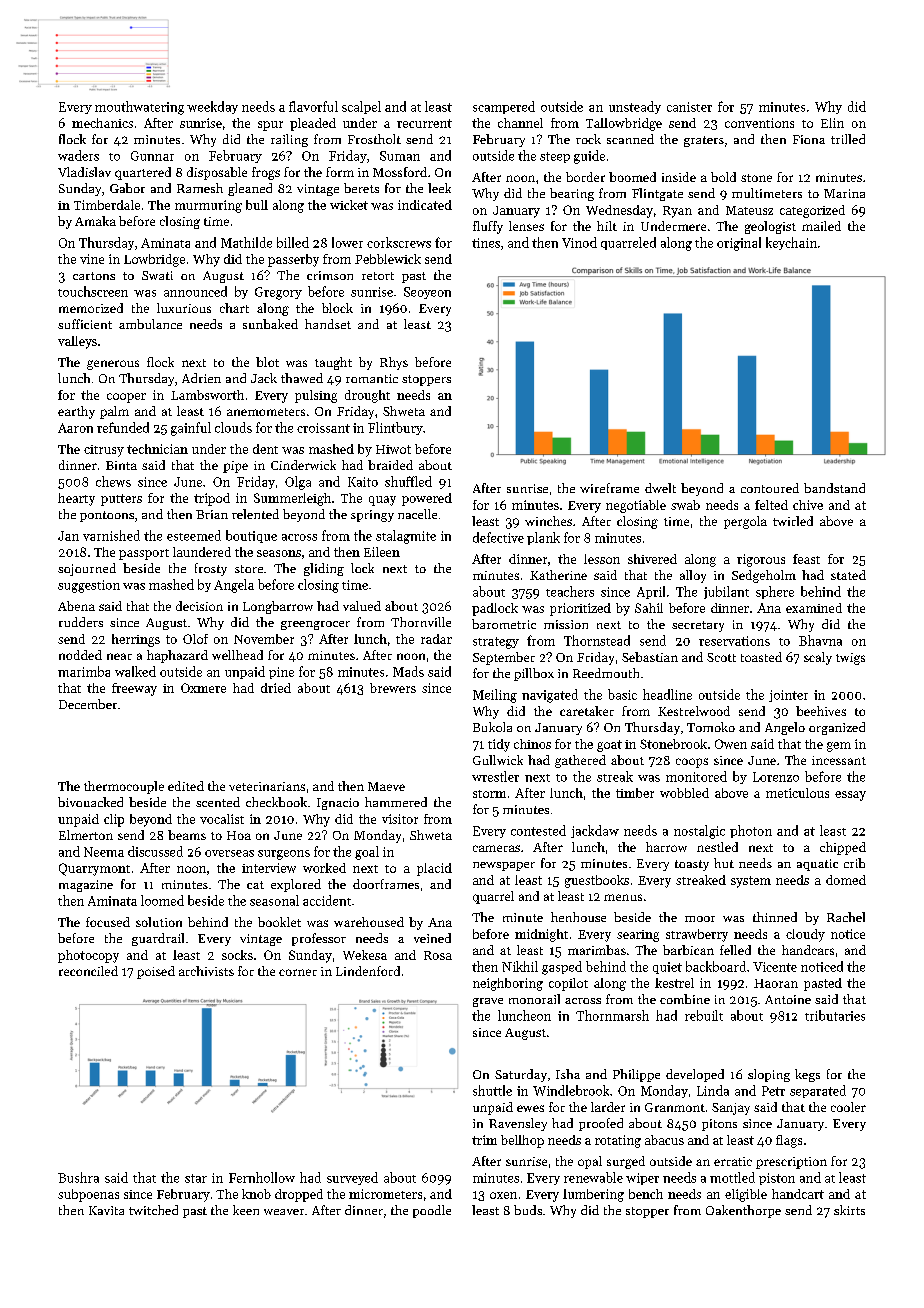  I want to click on Elin, so click(832, 123).
